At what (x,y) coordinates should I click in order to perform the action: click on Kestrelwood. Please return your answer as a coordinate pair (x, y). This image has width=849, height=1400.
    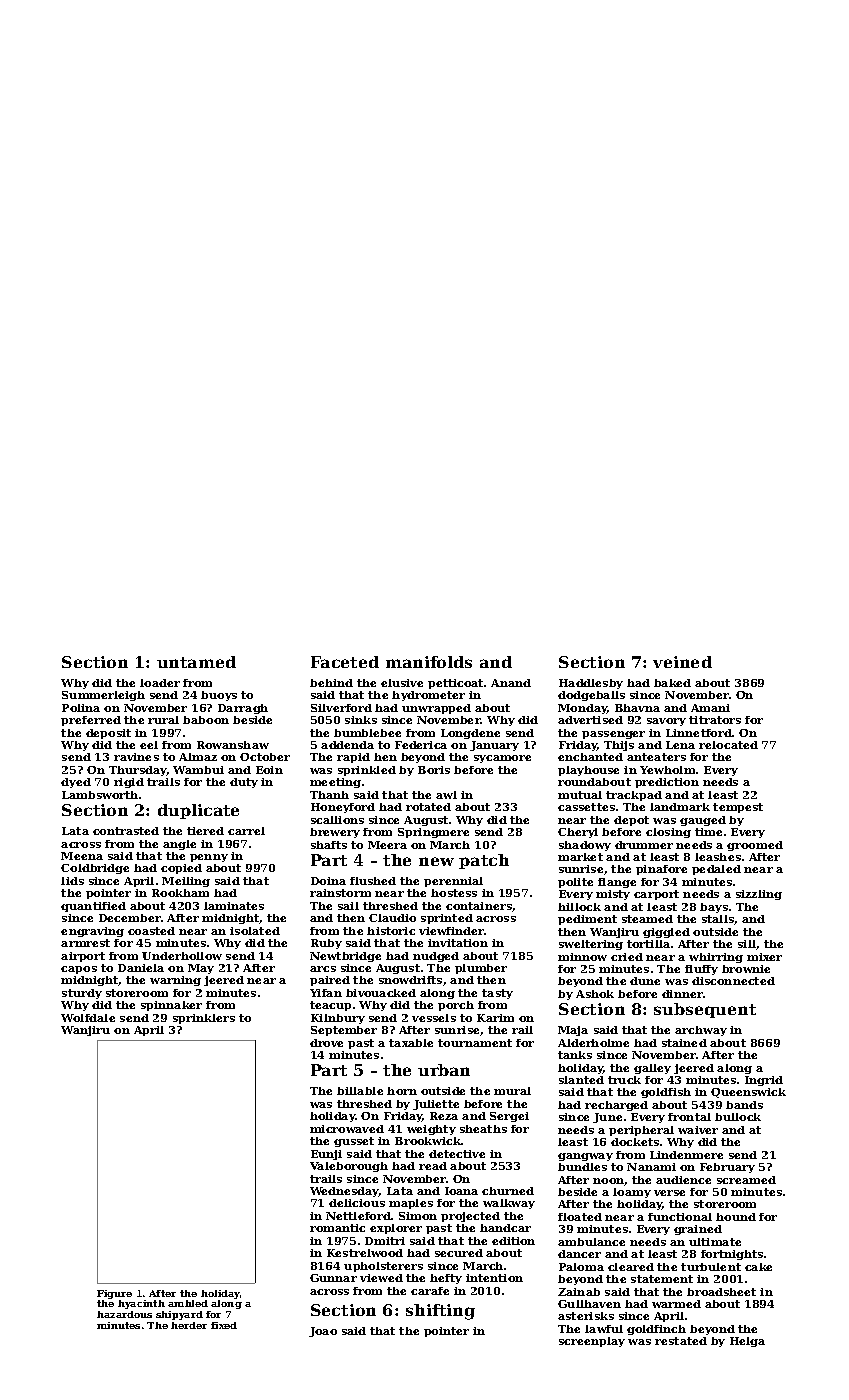
    Looking at the image, I should click on (365, 1253).
